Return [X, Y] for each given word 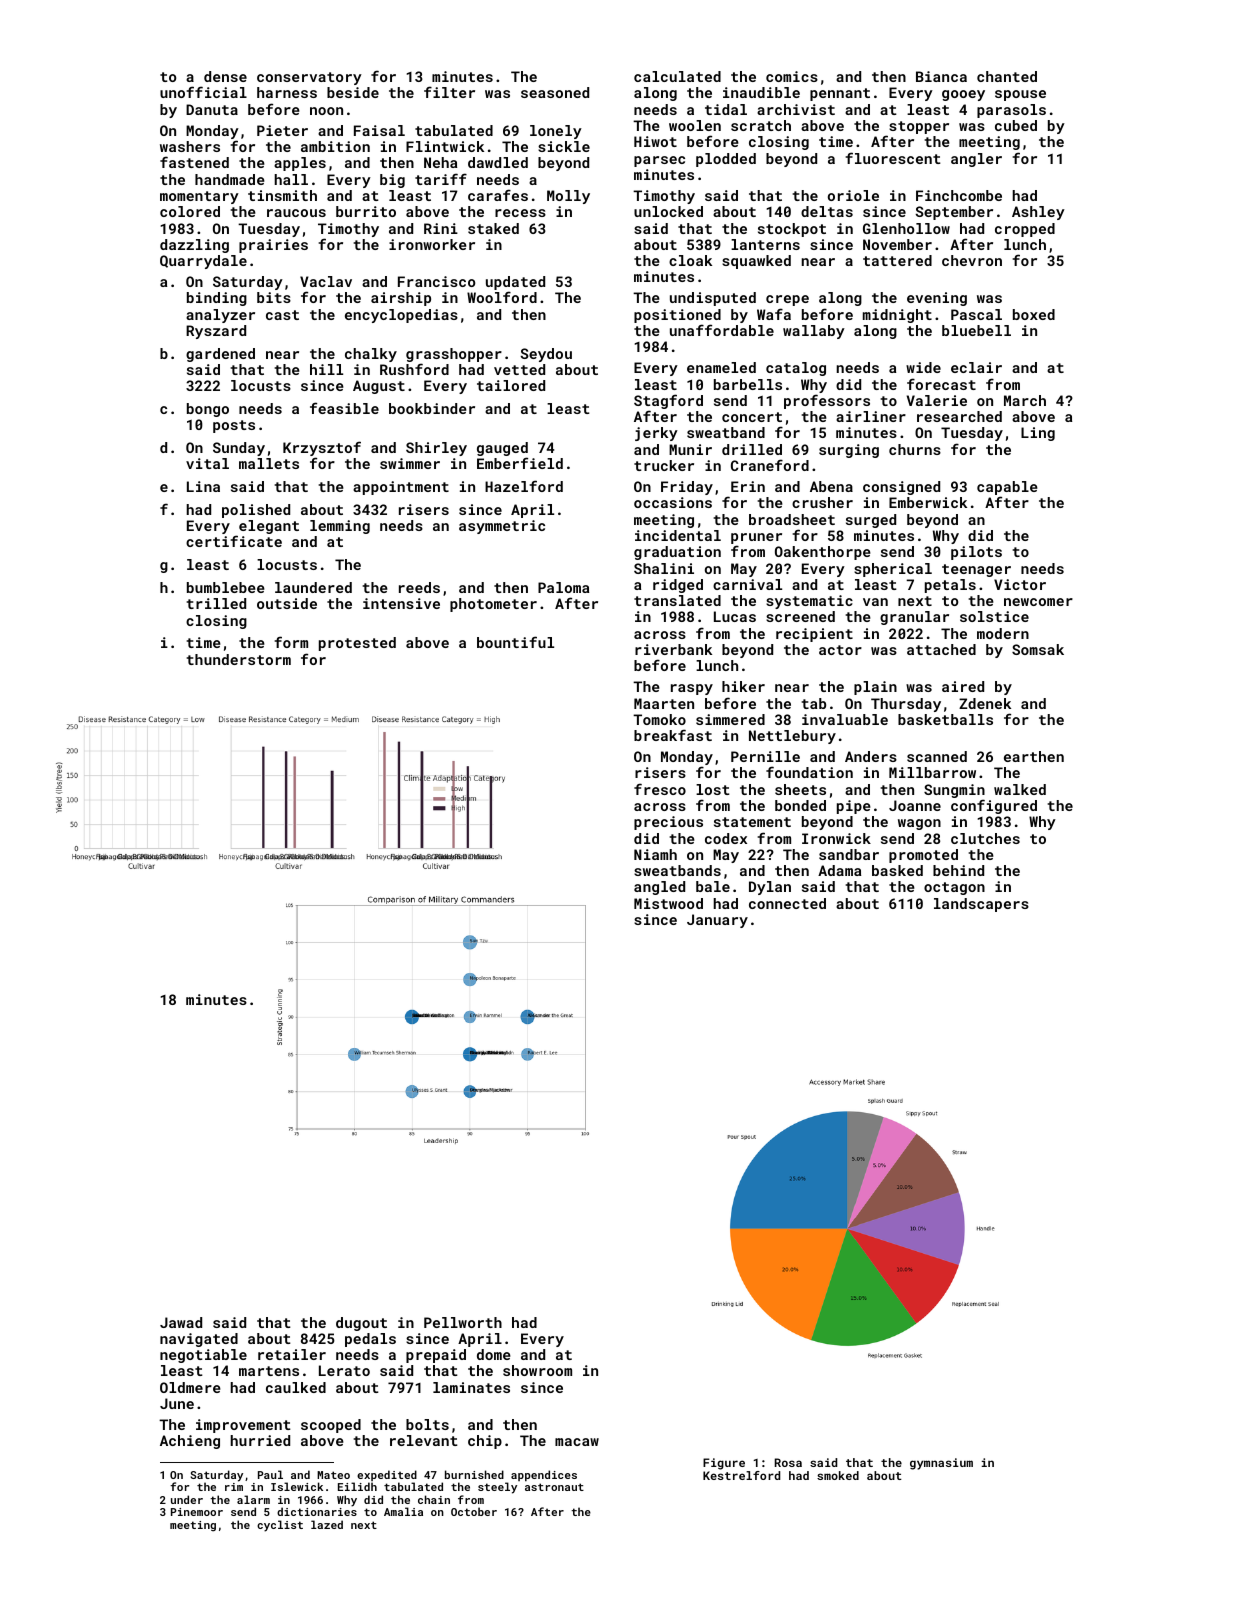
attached [941, 649]
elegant [269, 527]
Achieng [190, 1442]
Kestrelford [741, 1475]
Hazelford [524, 486]
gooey [963, 95]
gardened [220, 355]
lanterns [765, 244]
